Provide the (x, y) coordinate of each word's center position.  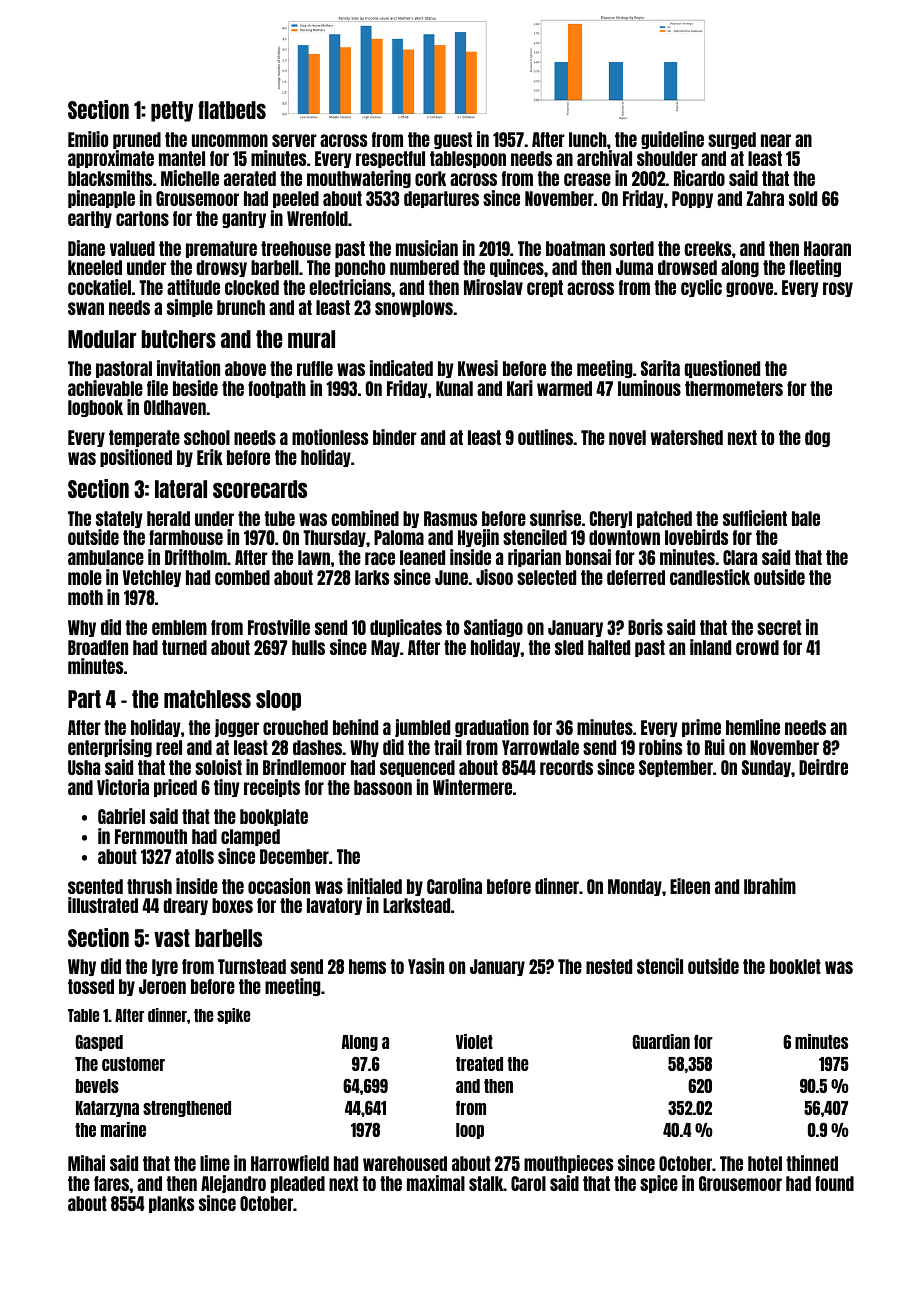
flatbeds (232, 110)
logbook (95, 408)
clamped (250, 837)
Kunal (454, 388)
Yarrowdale (540, 747)
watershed (687, 437)
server (294, 140)
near (776, 140)
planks (171, 1204)
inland (710, 647)
